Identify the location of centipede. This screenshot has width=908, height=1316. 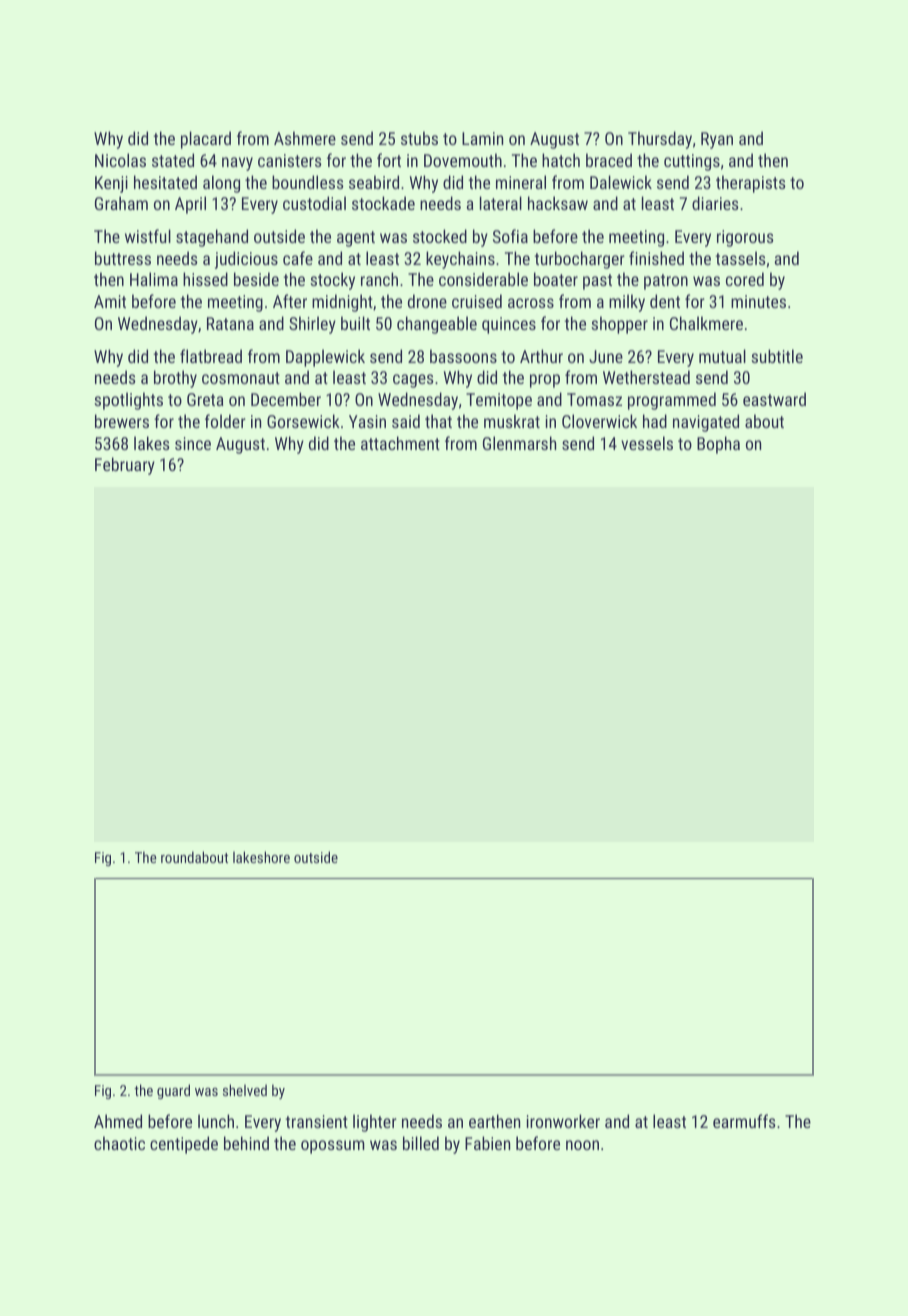
(184, 1145).
